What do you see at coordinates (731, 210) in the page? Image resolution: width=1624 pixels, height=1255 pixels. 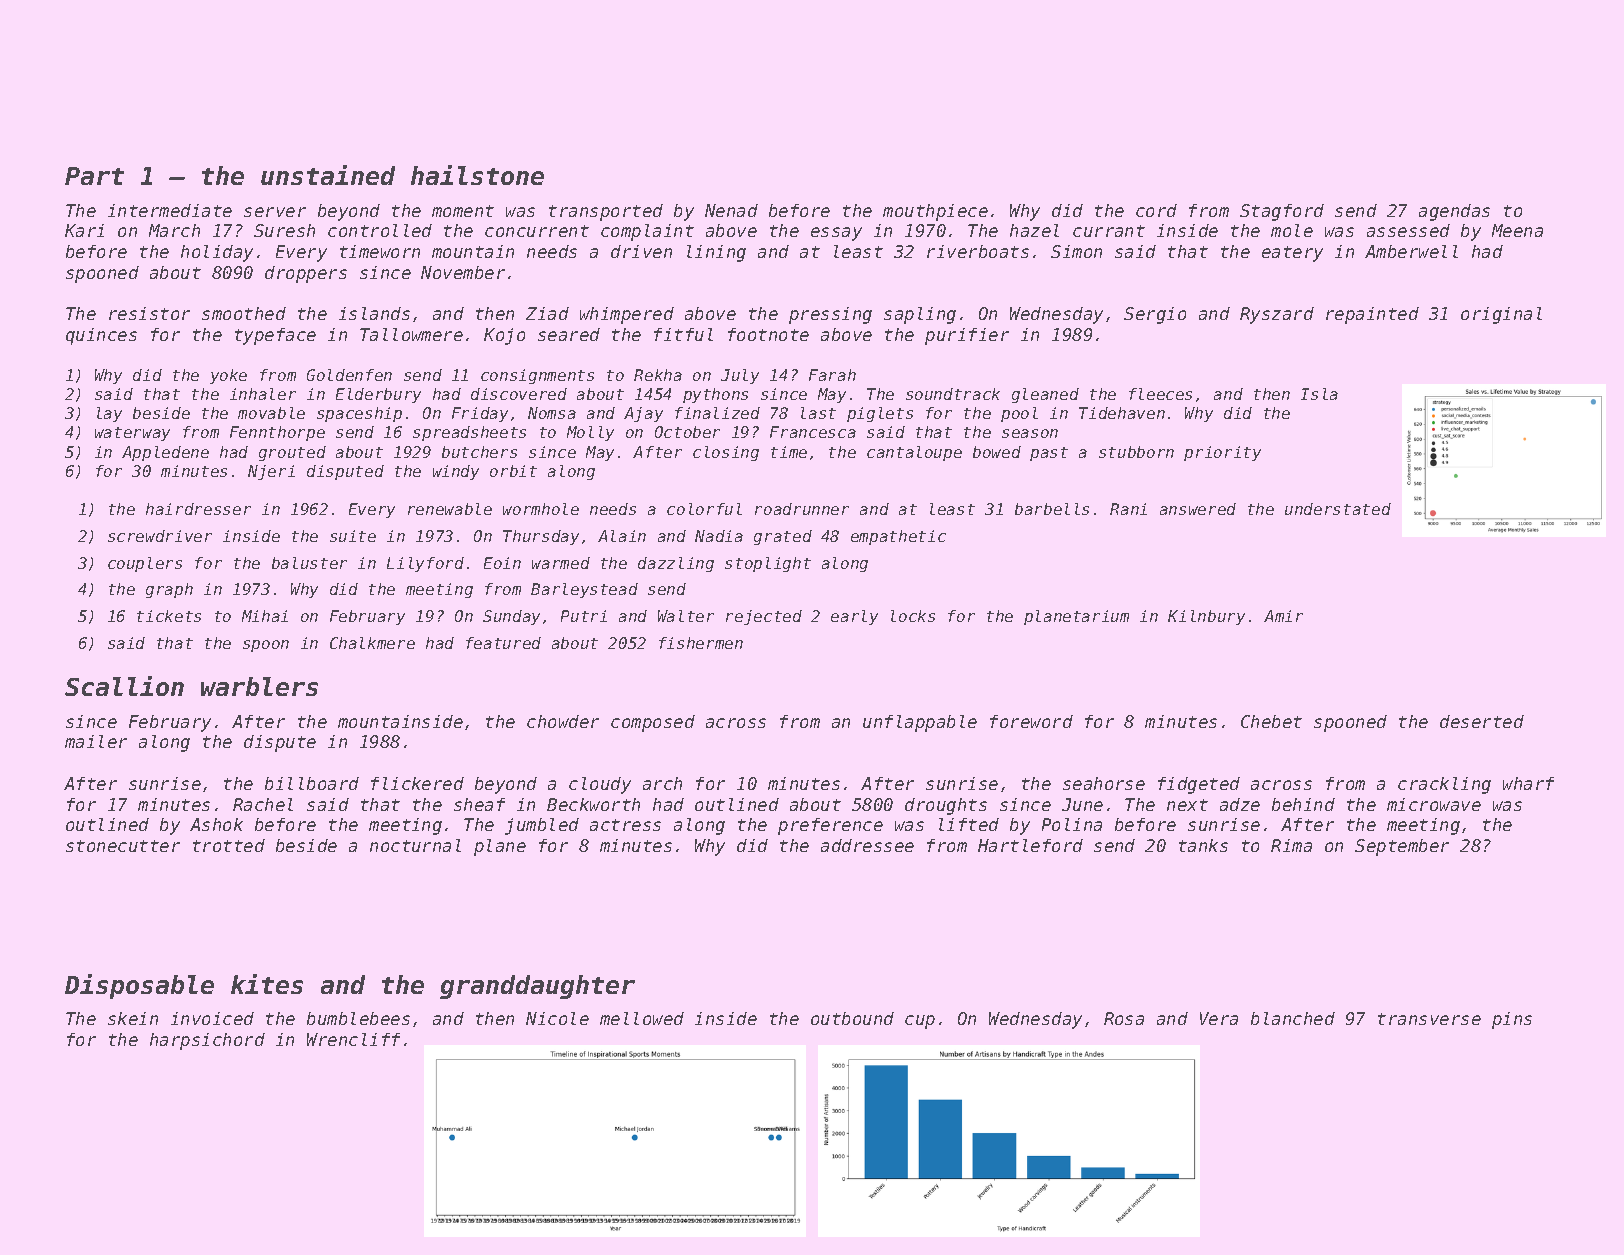 I see `Nenad` at bounding box center [731, 210].
